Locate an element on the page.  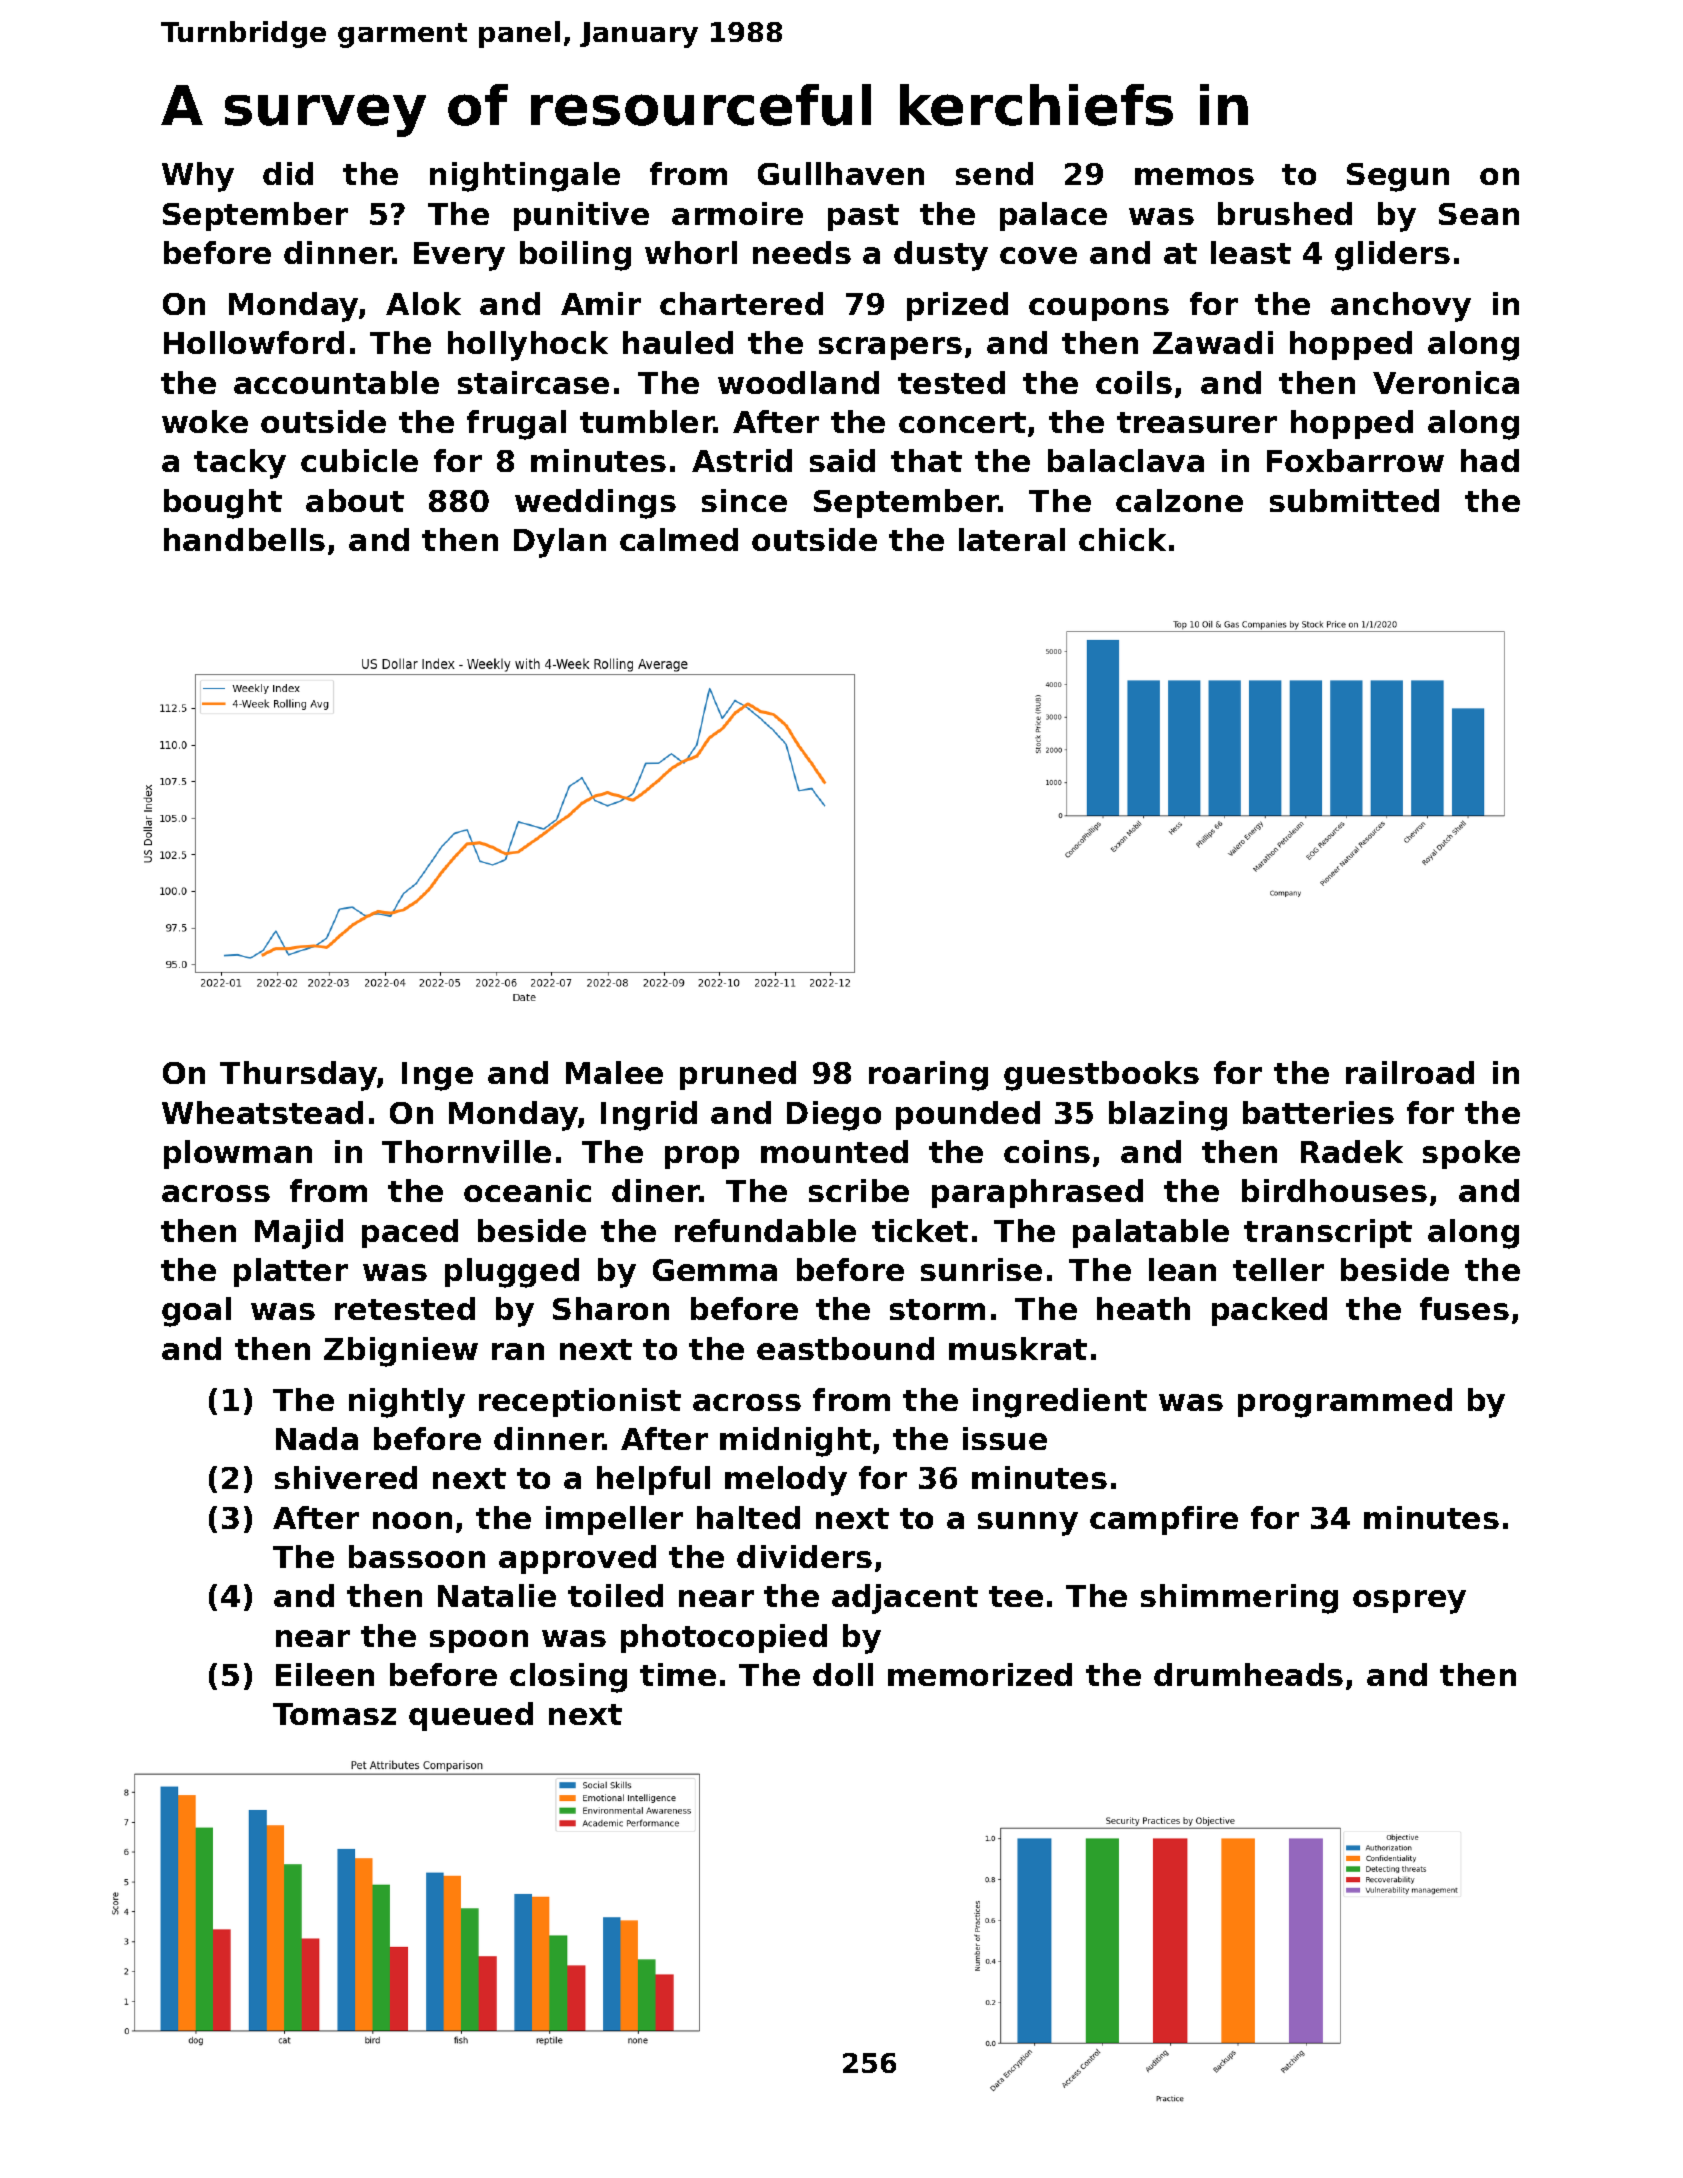
had is located at coordinates (1490, 460).
